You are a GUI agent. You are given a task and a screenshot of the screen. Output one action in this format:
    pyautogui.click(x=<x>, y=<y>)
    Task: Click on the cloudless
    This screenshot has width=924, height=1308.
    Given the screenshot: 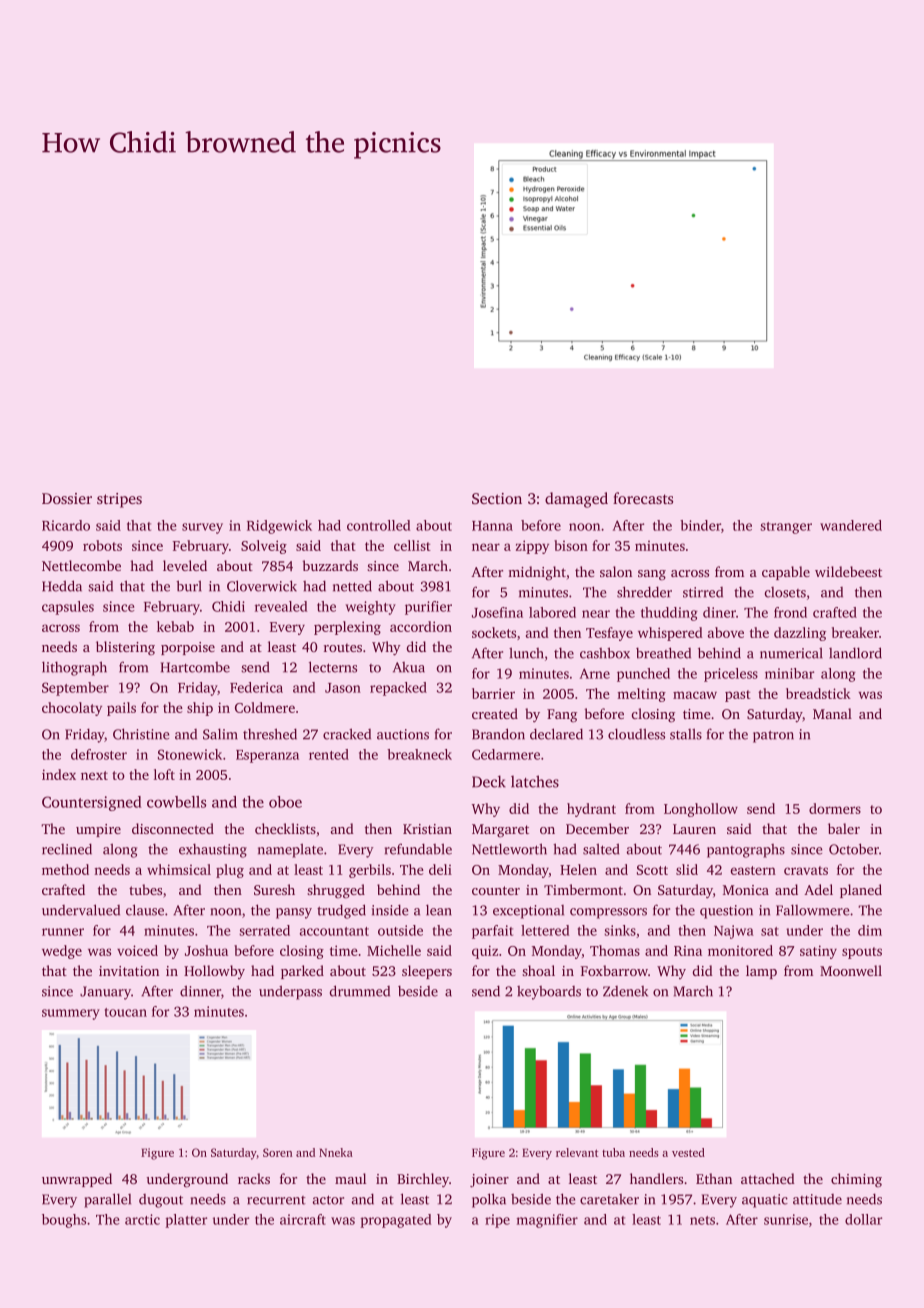 What is the action you would take?
    pyautogui.click(x=636, y=734)
